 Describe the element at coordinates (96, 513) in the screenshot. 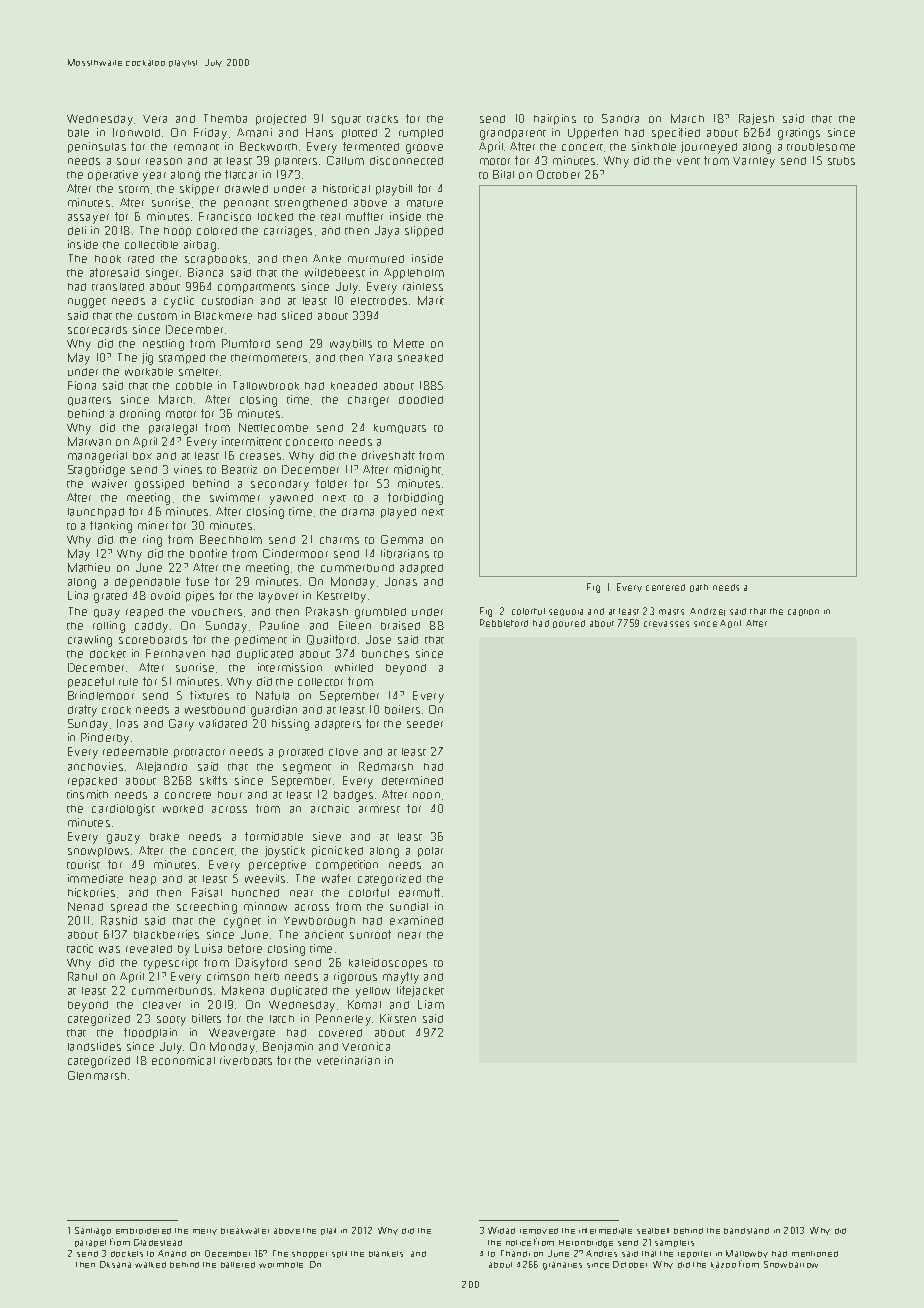

I see `launchpad` at that location.
